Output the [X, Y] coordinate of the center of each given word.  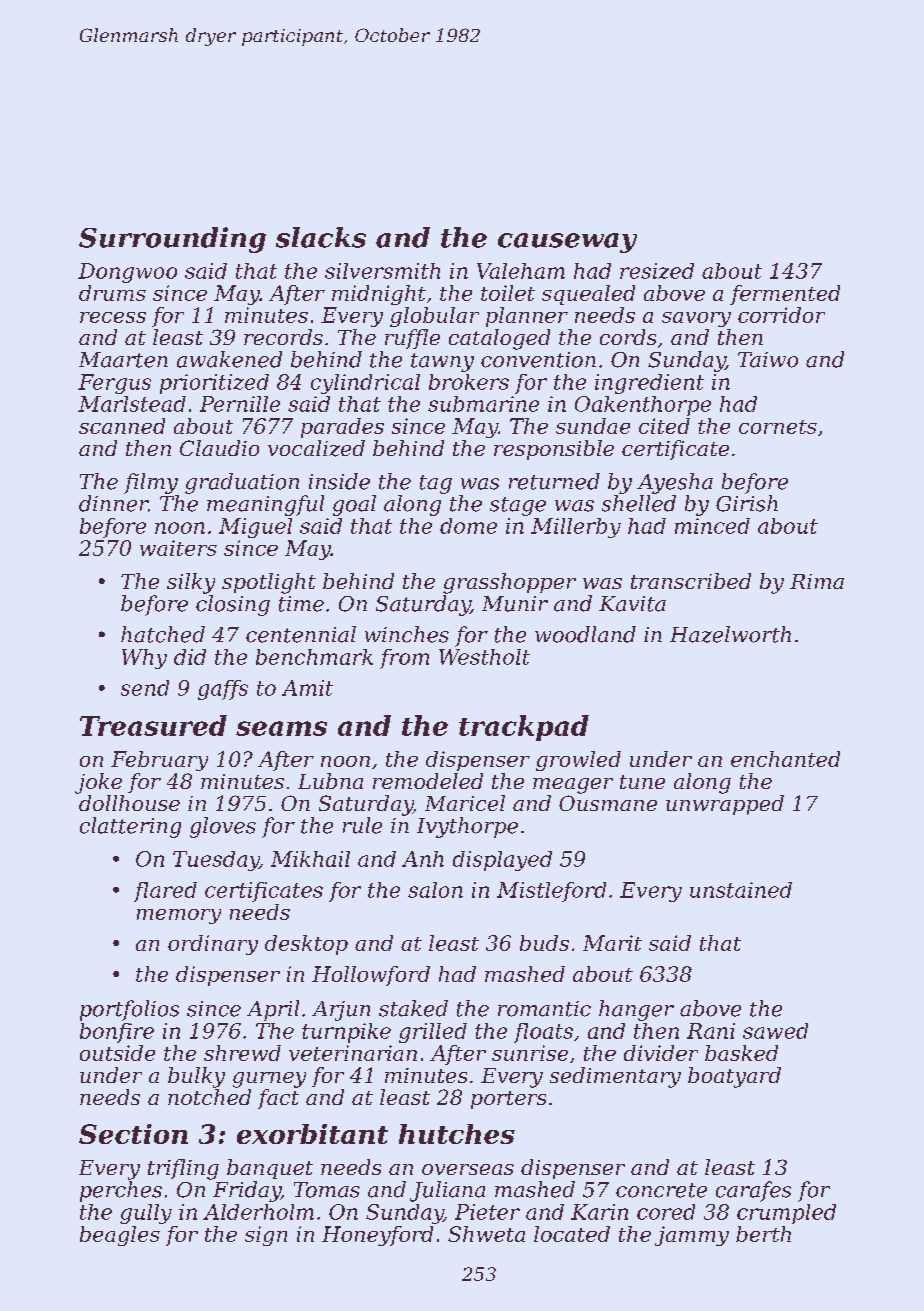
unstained [741, 890]
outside [117, 1053]
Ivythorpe [467, 827]
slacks [321, 237]
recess [113, 317]
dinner [113, 503]
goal [354, 505]
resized [657, 271]
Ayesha [675, 483]
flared [165, 892]
